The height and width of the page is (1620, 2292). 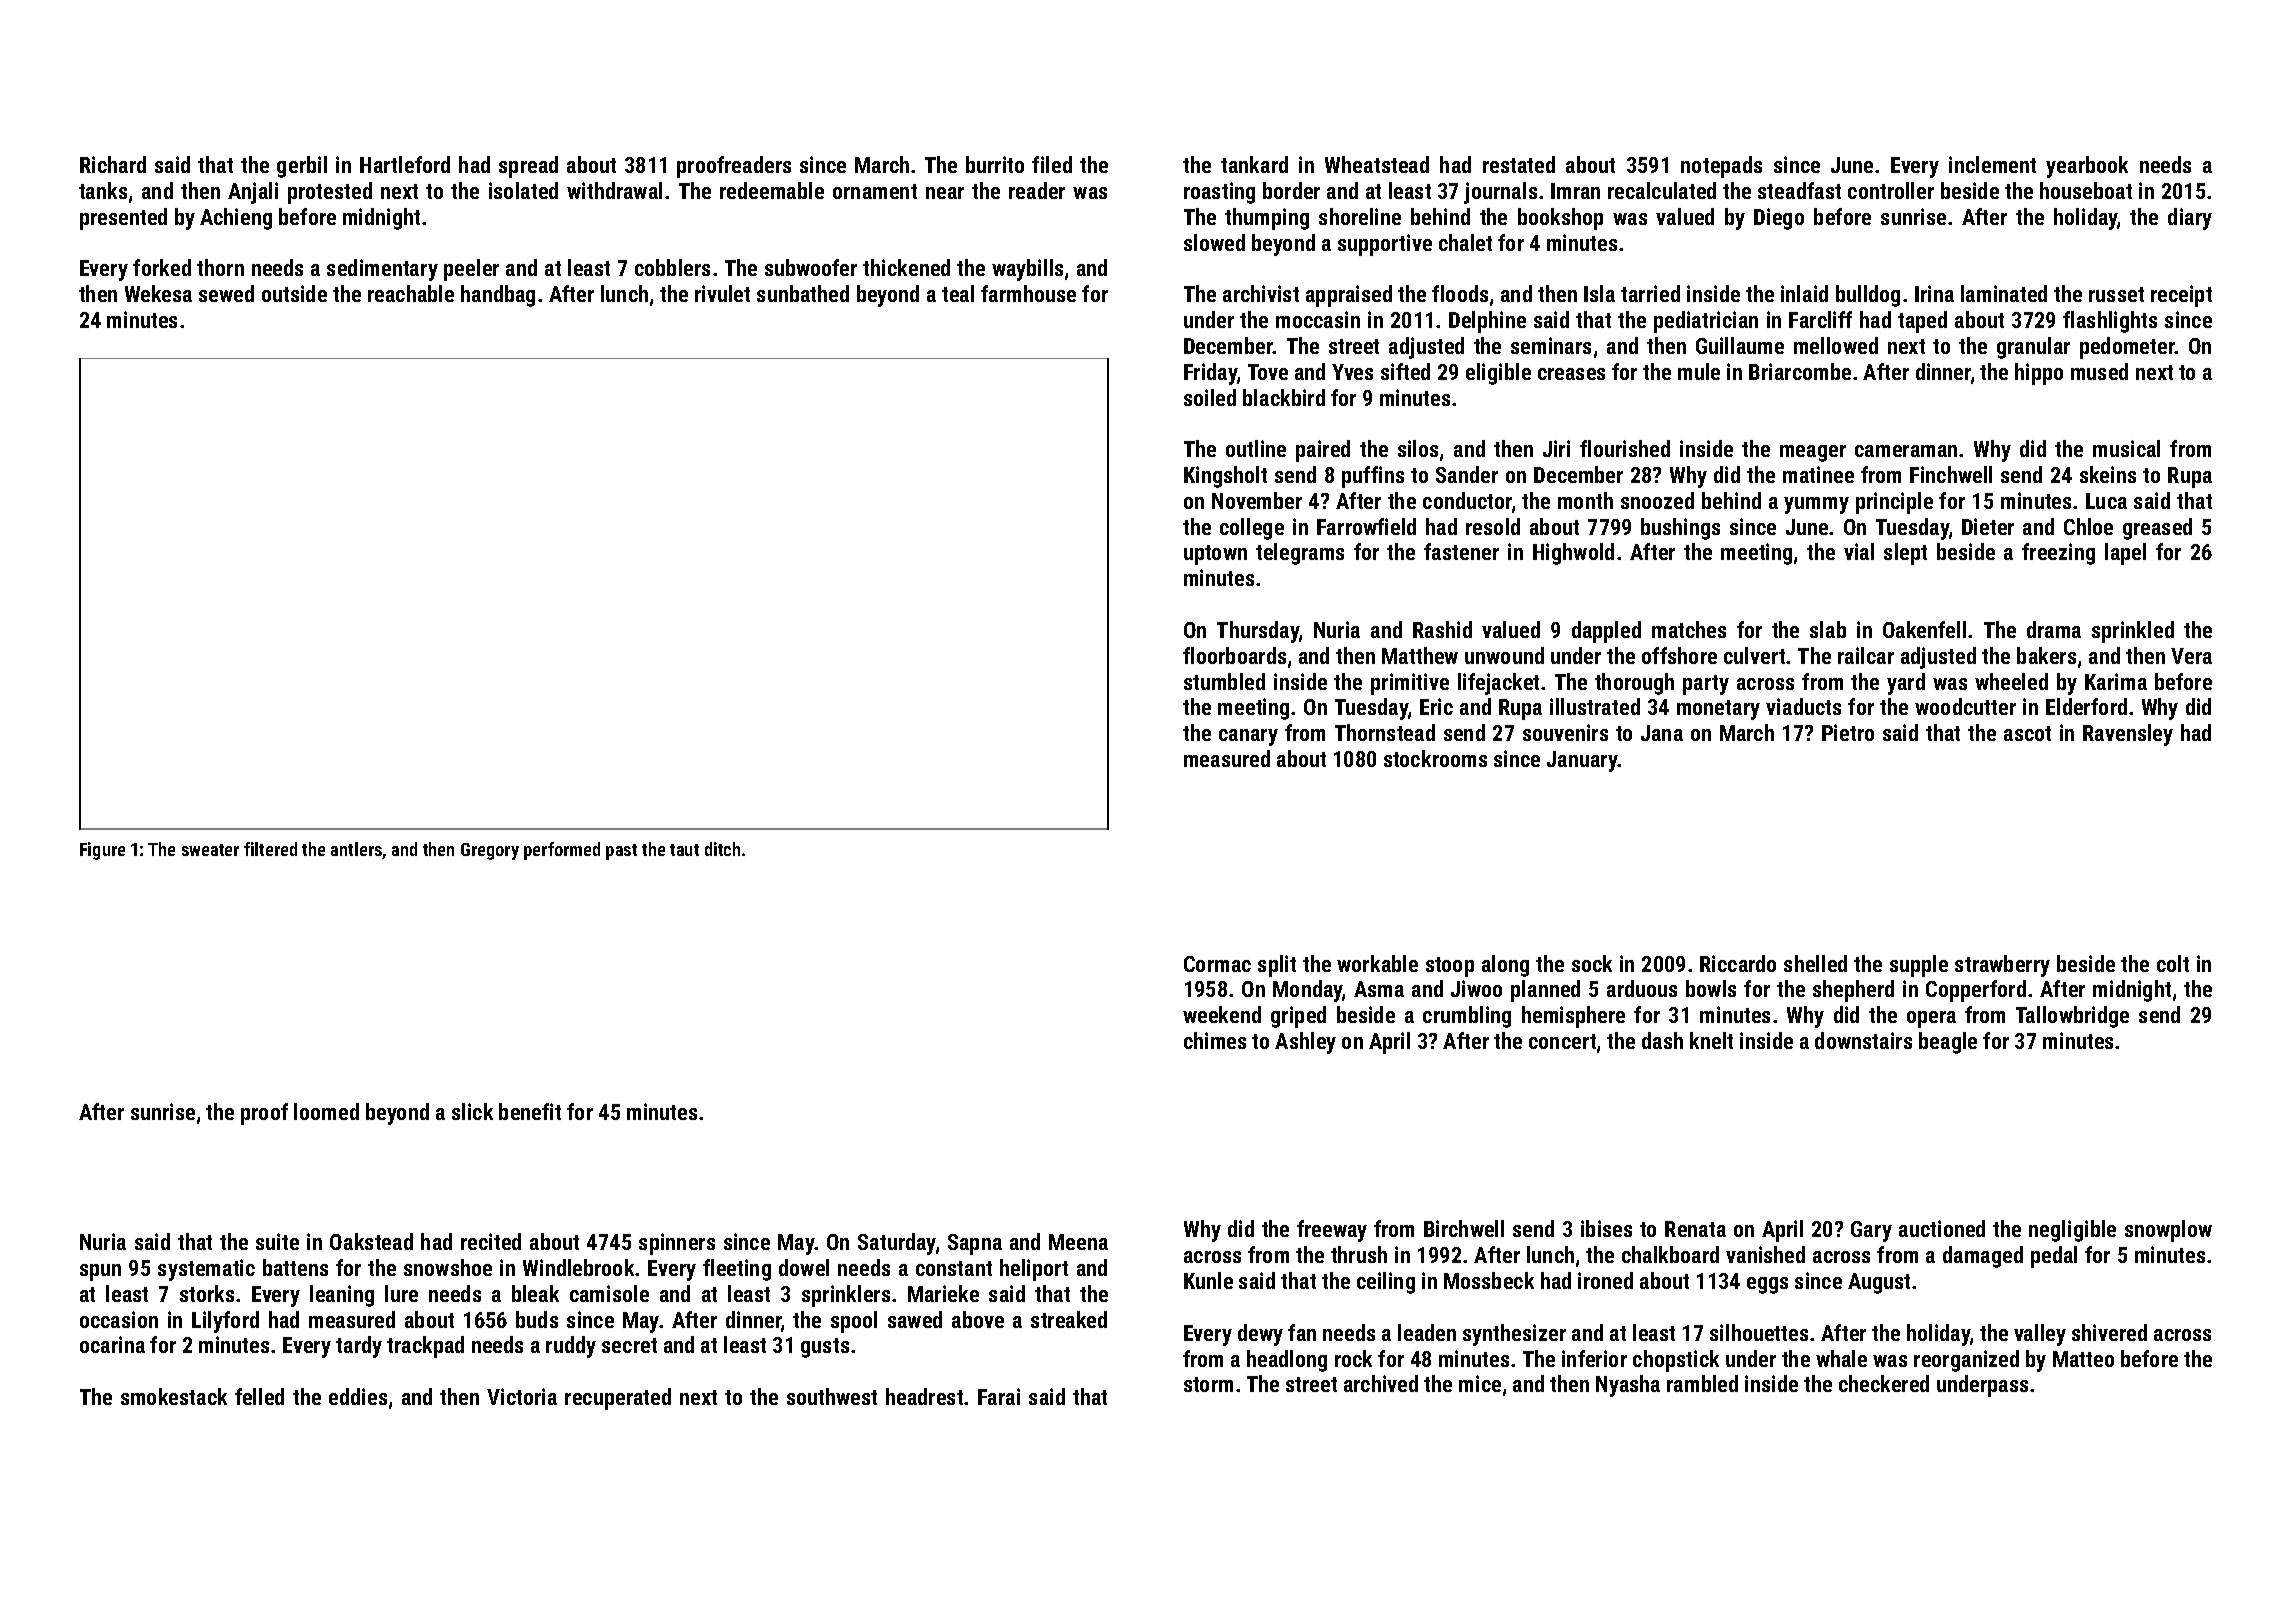 What do you see at coordinates (1489, 1280) in the page?
I see `Mossbeck` at bounding box center [1489, 1280].
